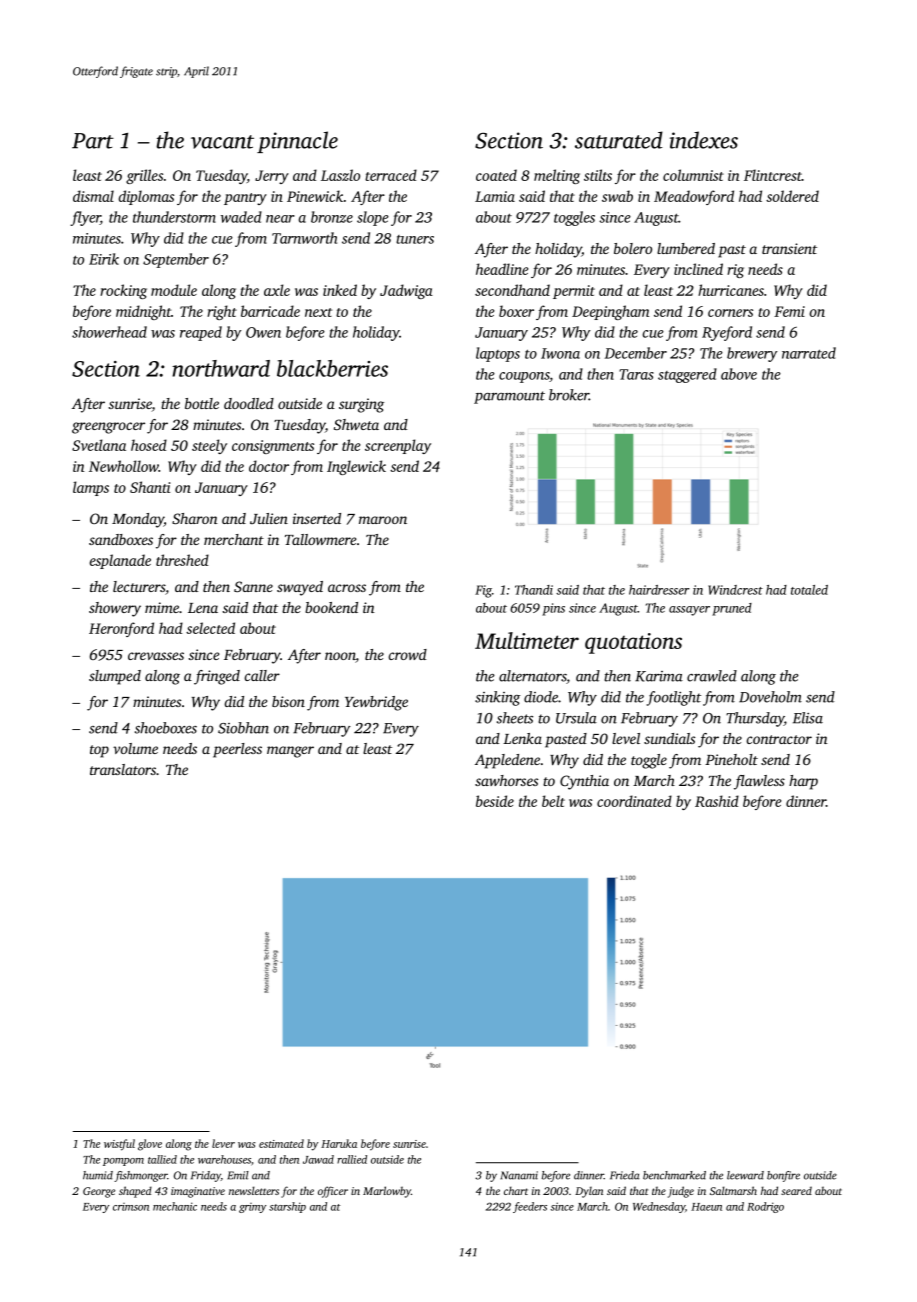  What do you see at coordinates (704, 140) in the screenshot?
I see `indexes` at bounding box center [704, 140].
